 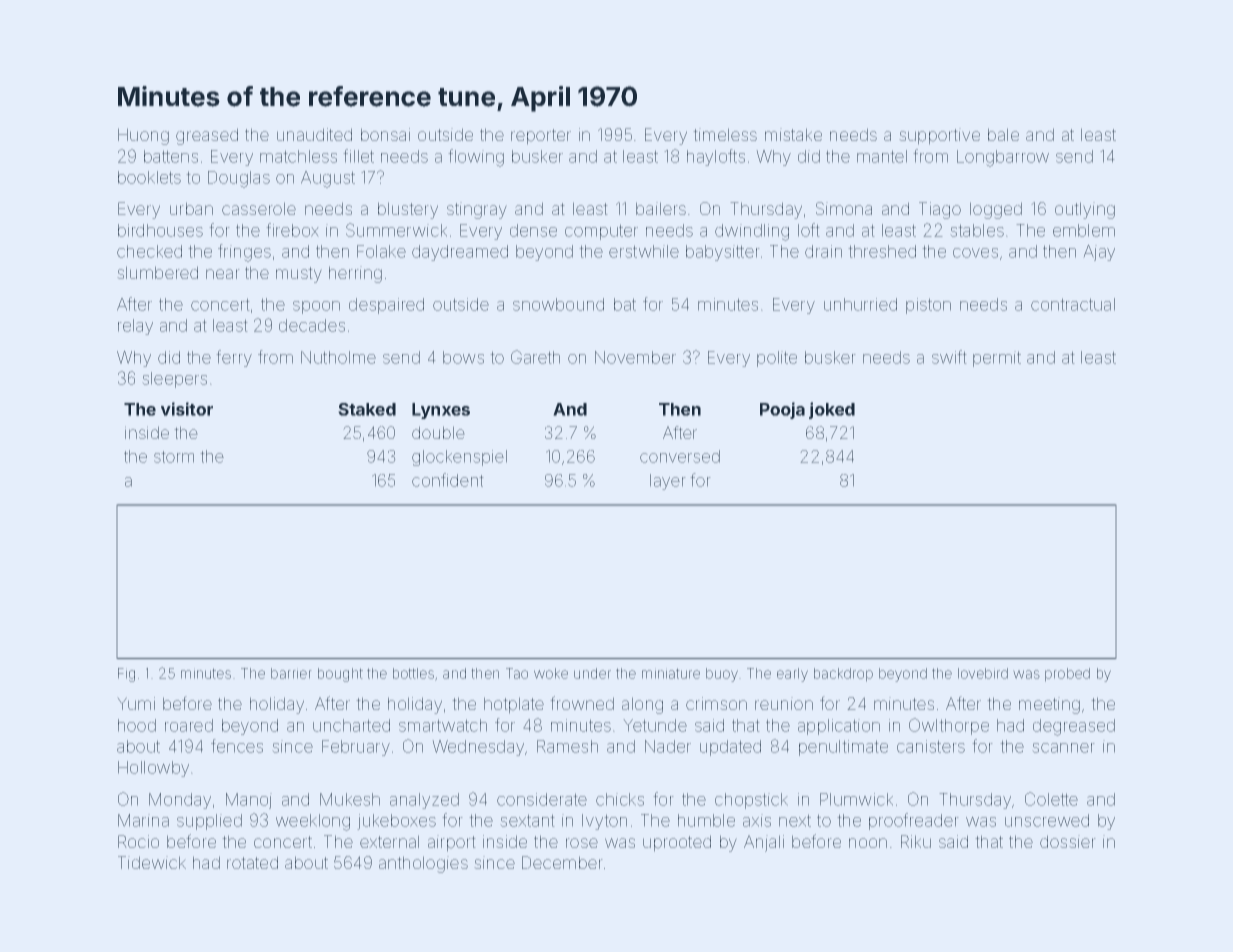 I want to click on timeless, so click(x=725, y=134).
